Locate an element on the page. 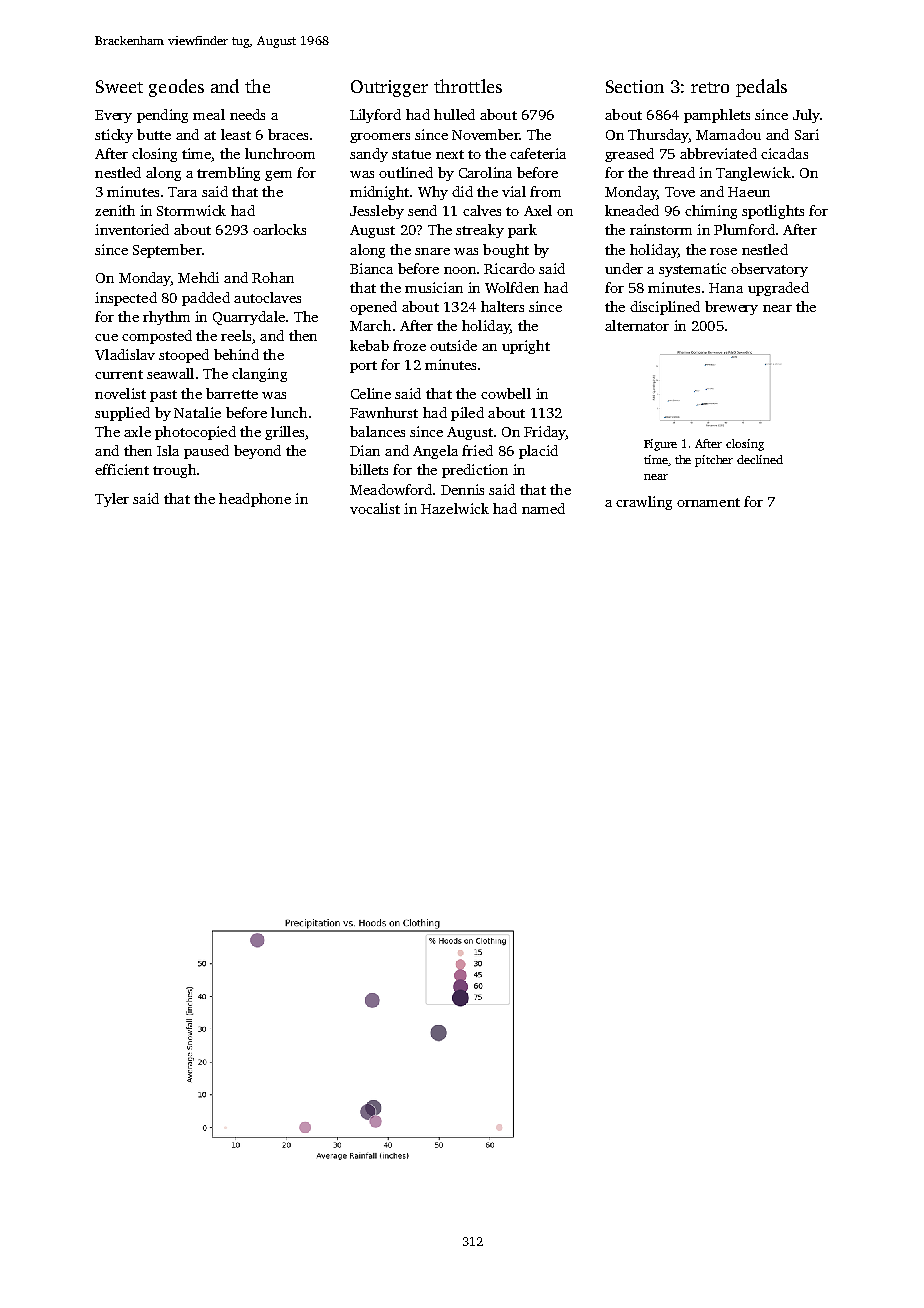  sticky is located at coordinates (114, 136).
